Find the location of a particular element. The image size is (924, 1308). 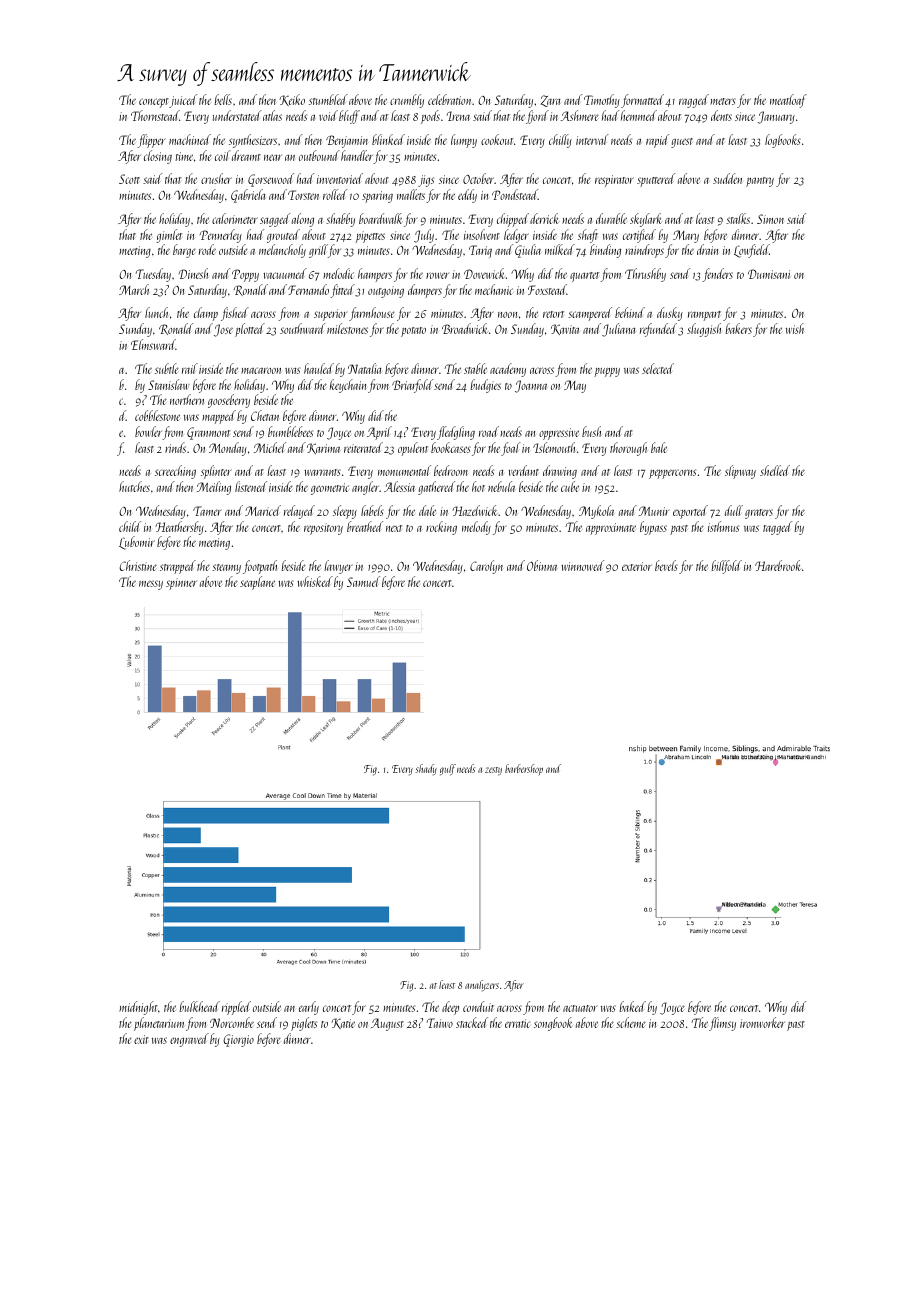

Alessia is located at coordinates (399, 486).
